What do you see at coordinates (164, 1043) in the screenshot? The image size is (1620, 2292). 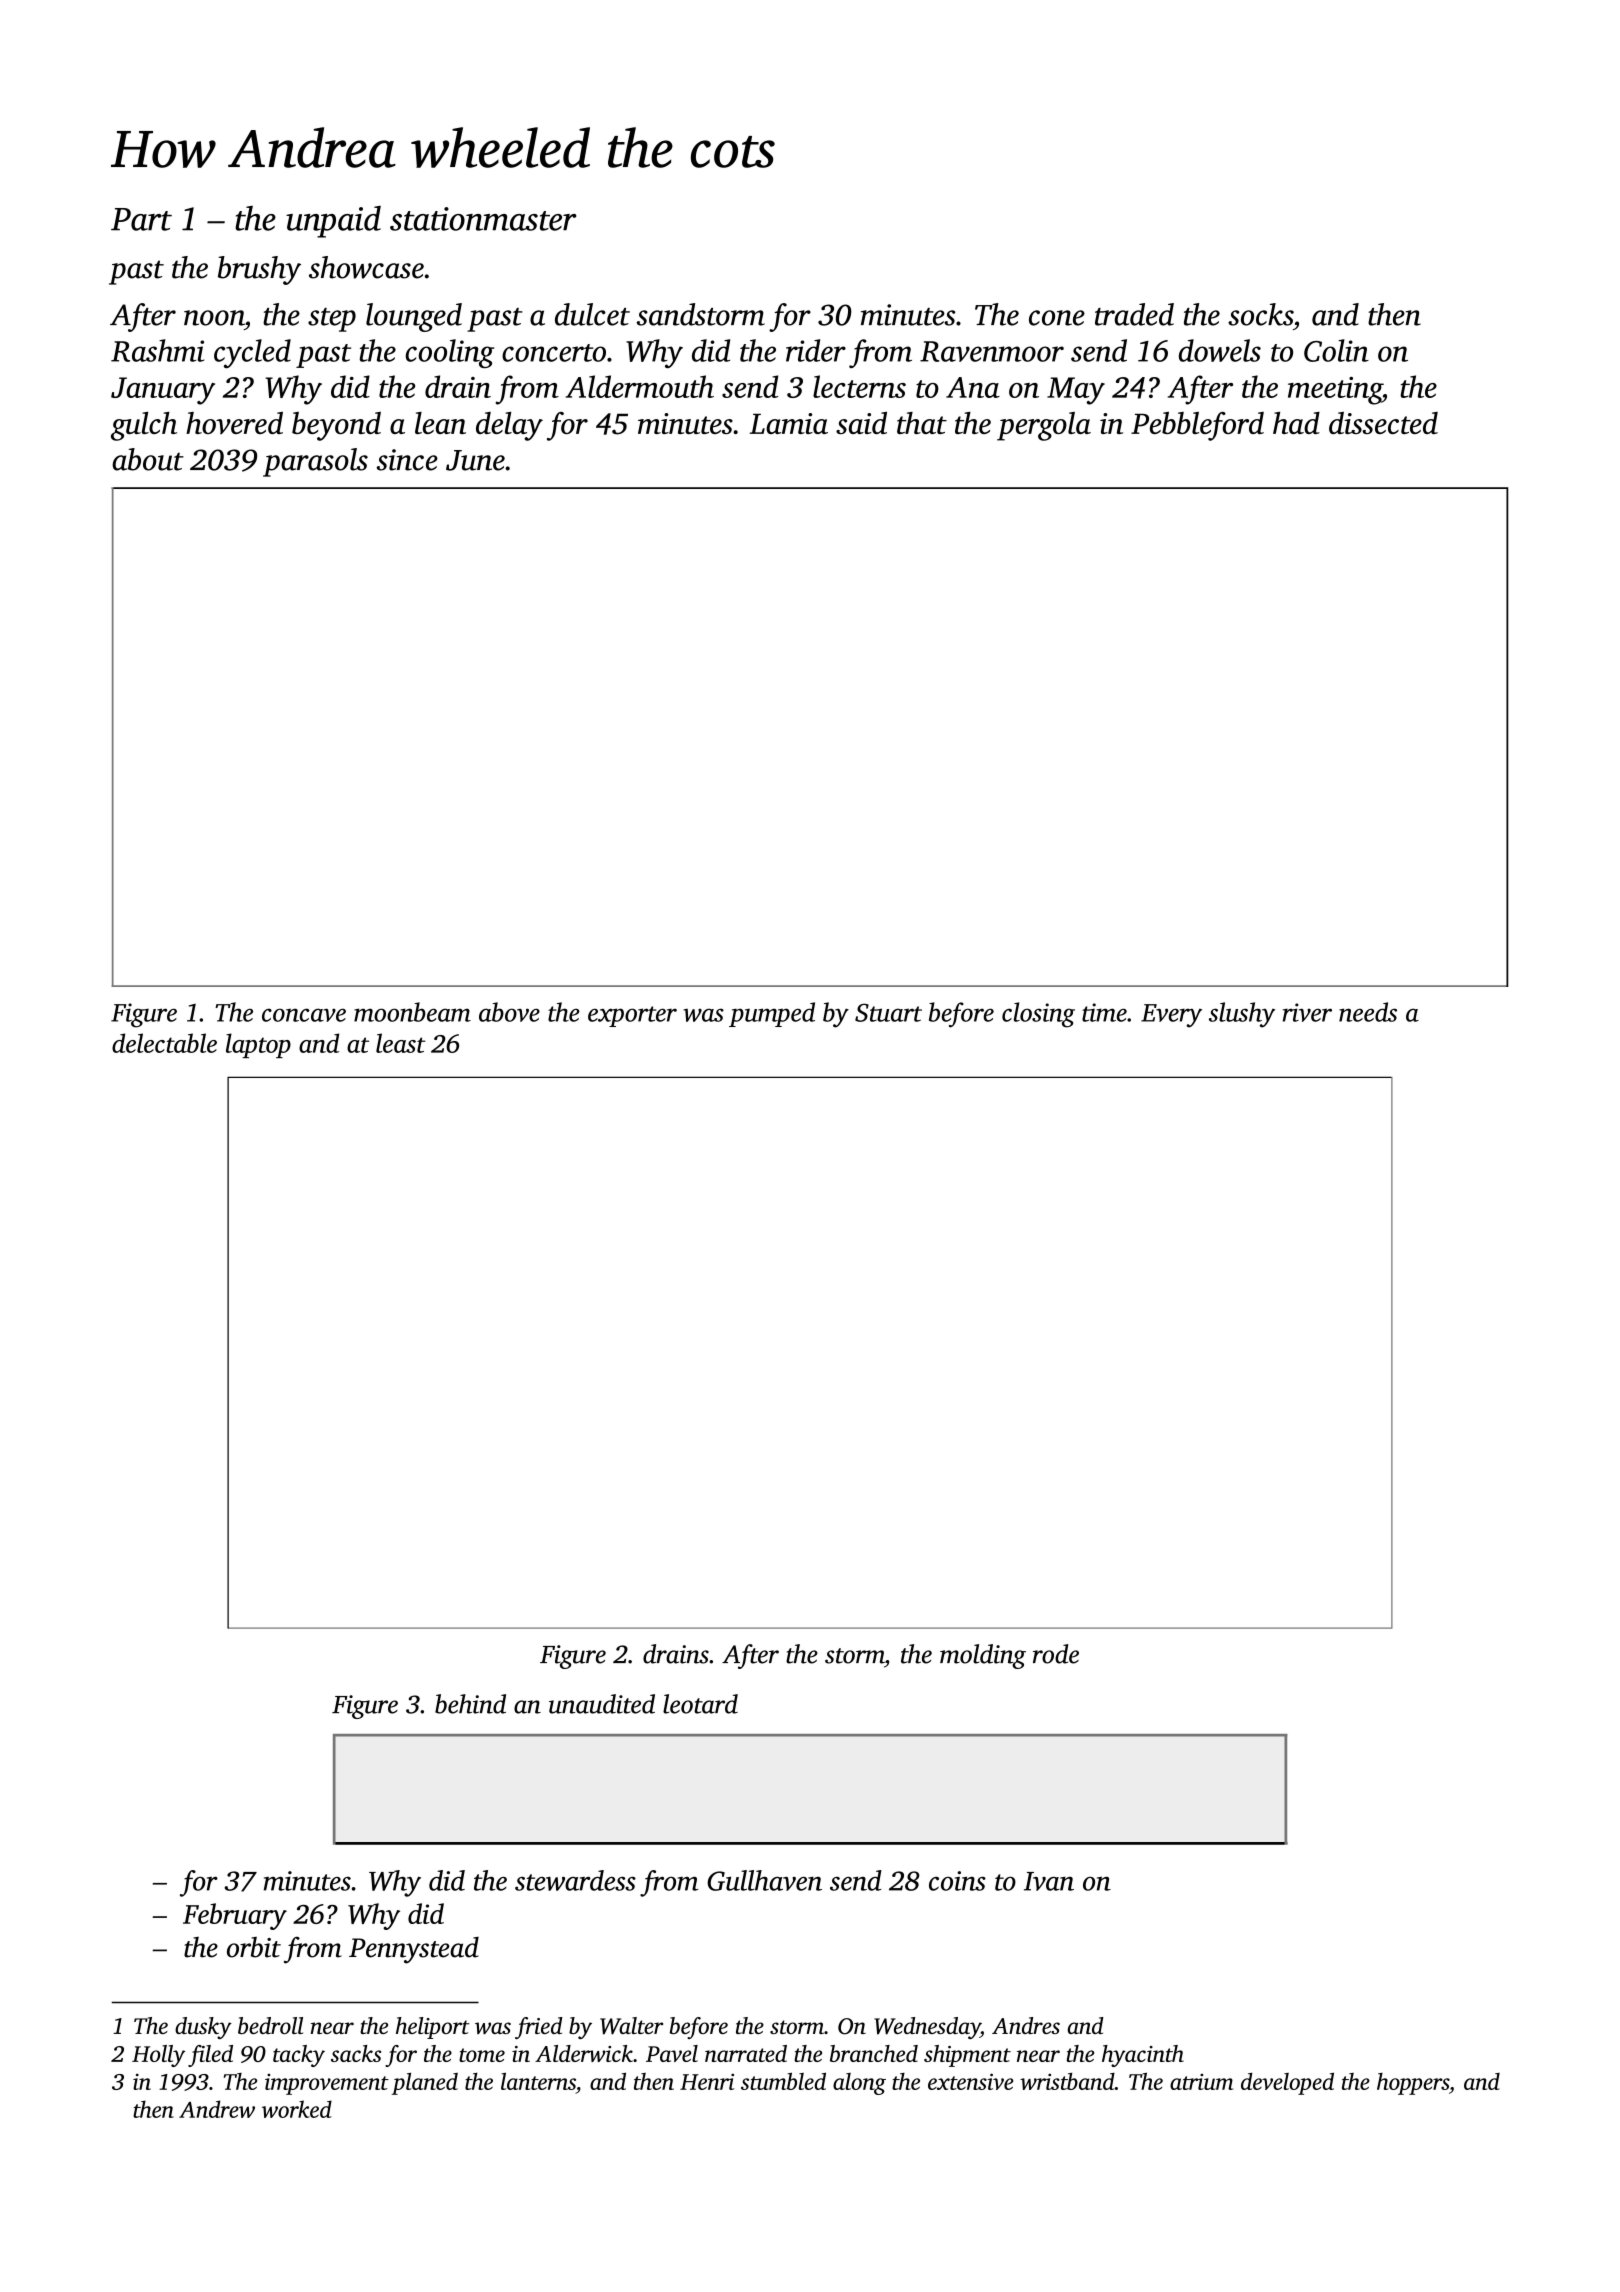 I see `delectable` at bounding box center [164, 1043].
